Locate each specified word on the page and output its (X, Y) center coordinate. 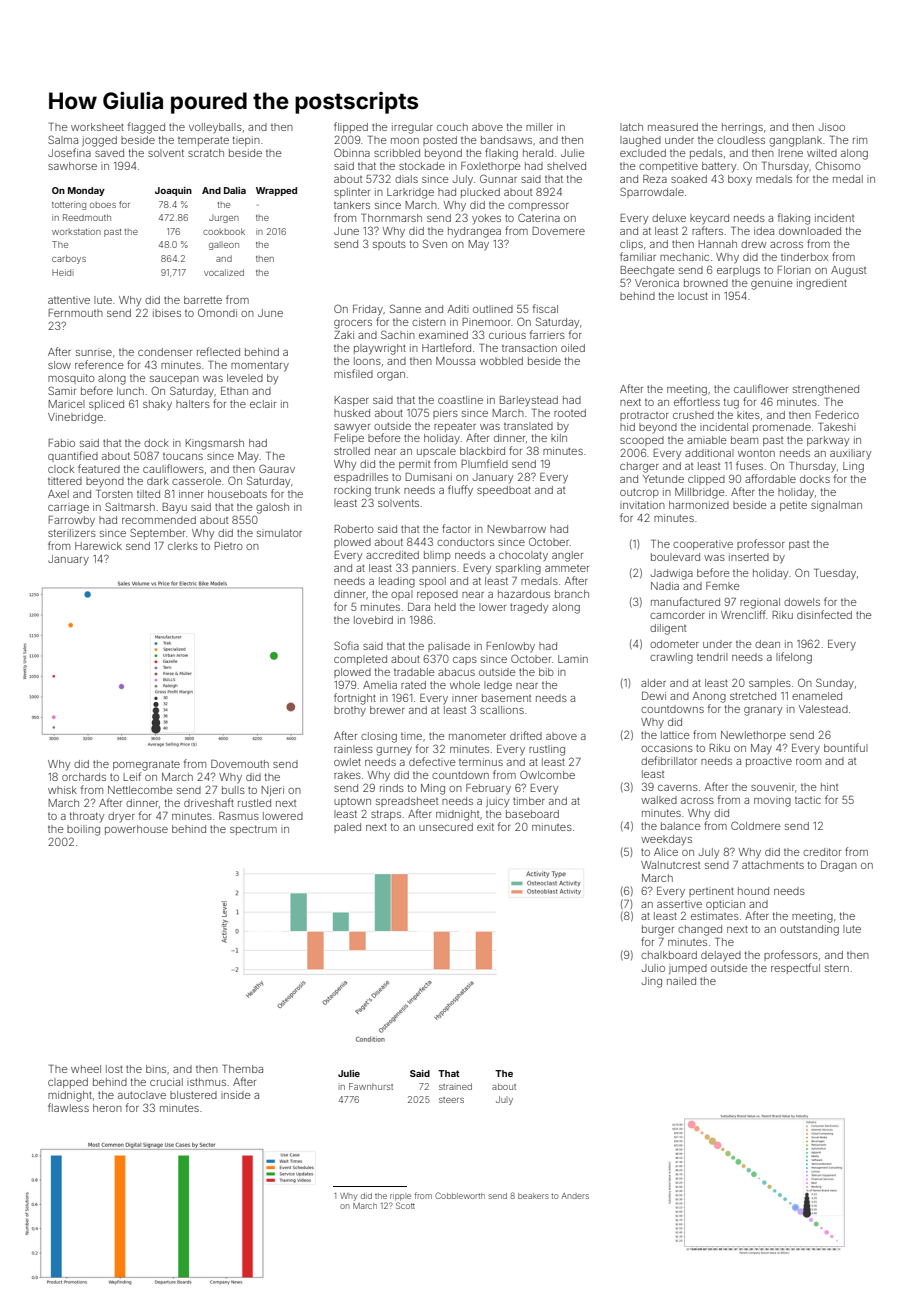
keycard (709, 219)
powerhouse (136, 830)
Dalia (235, 190)
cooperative (703, 545)
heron (107, 1108)
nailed (681, 981)
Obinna (352, 152)
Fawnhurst (371, 1086)
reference (99, 364)
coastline (460, 400)
